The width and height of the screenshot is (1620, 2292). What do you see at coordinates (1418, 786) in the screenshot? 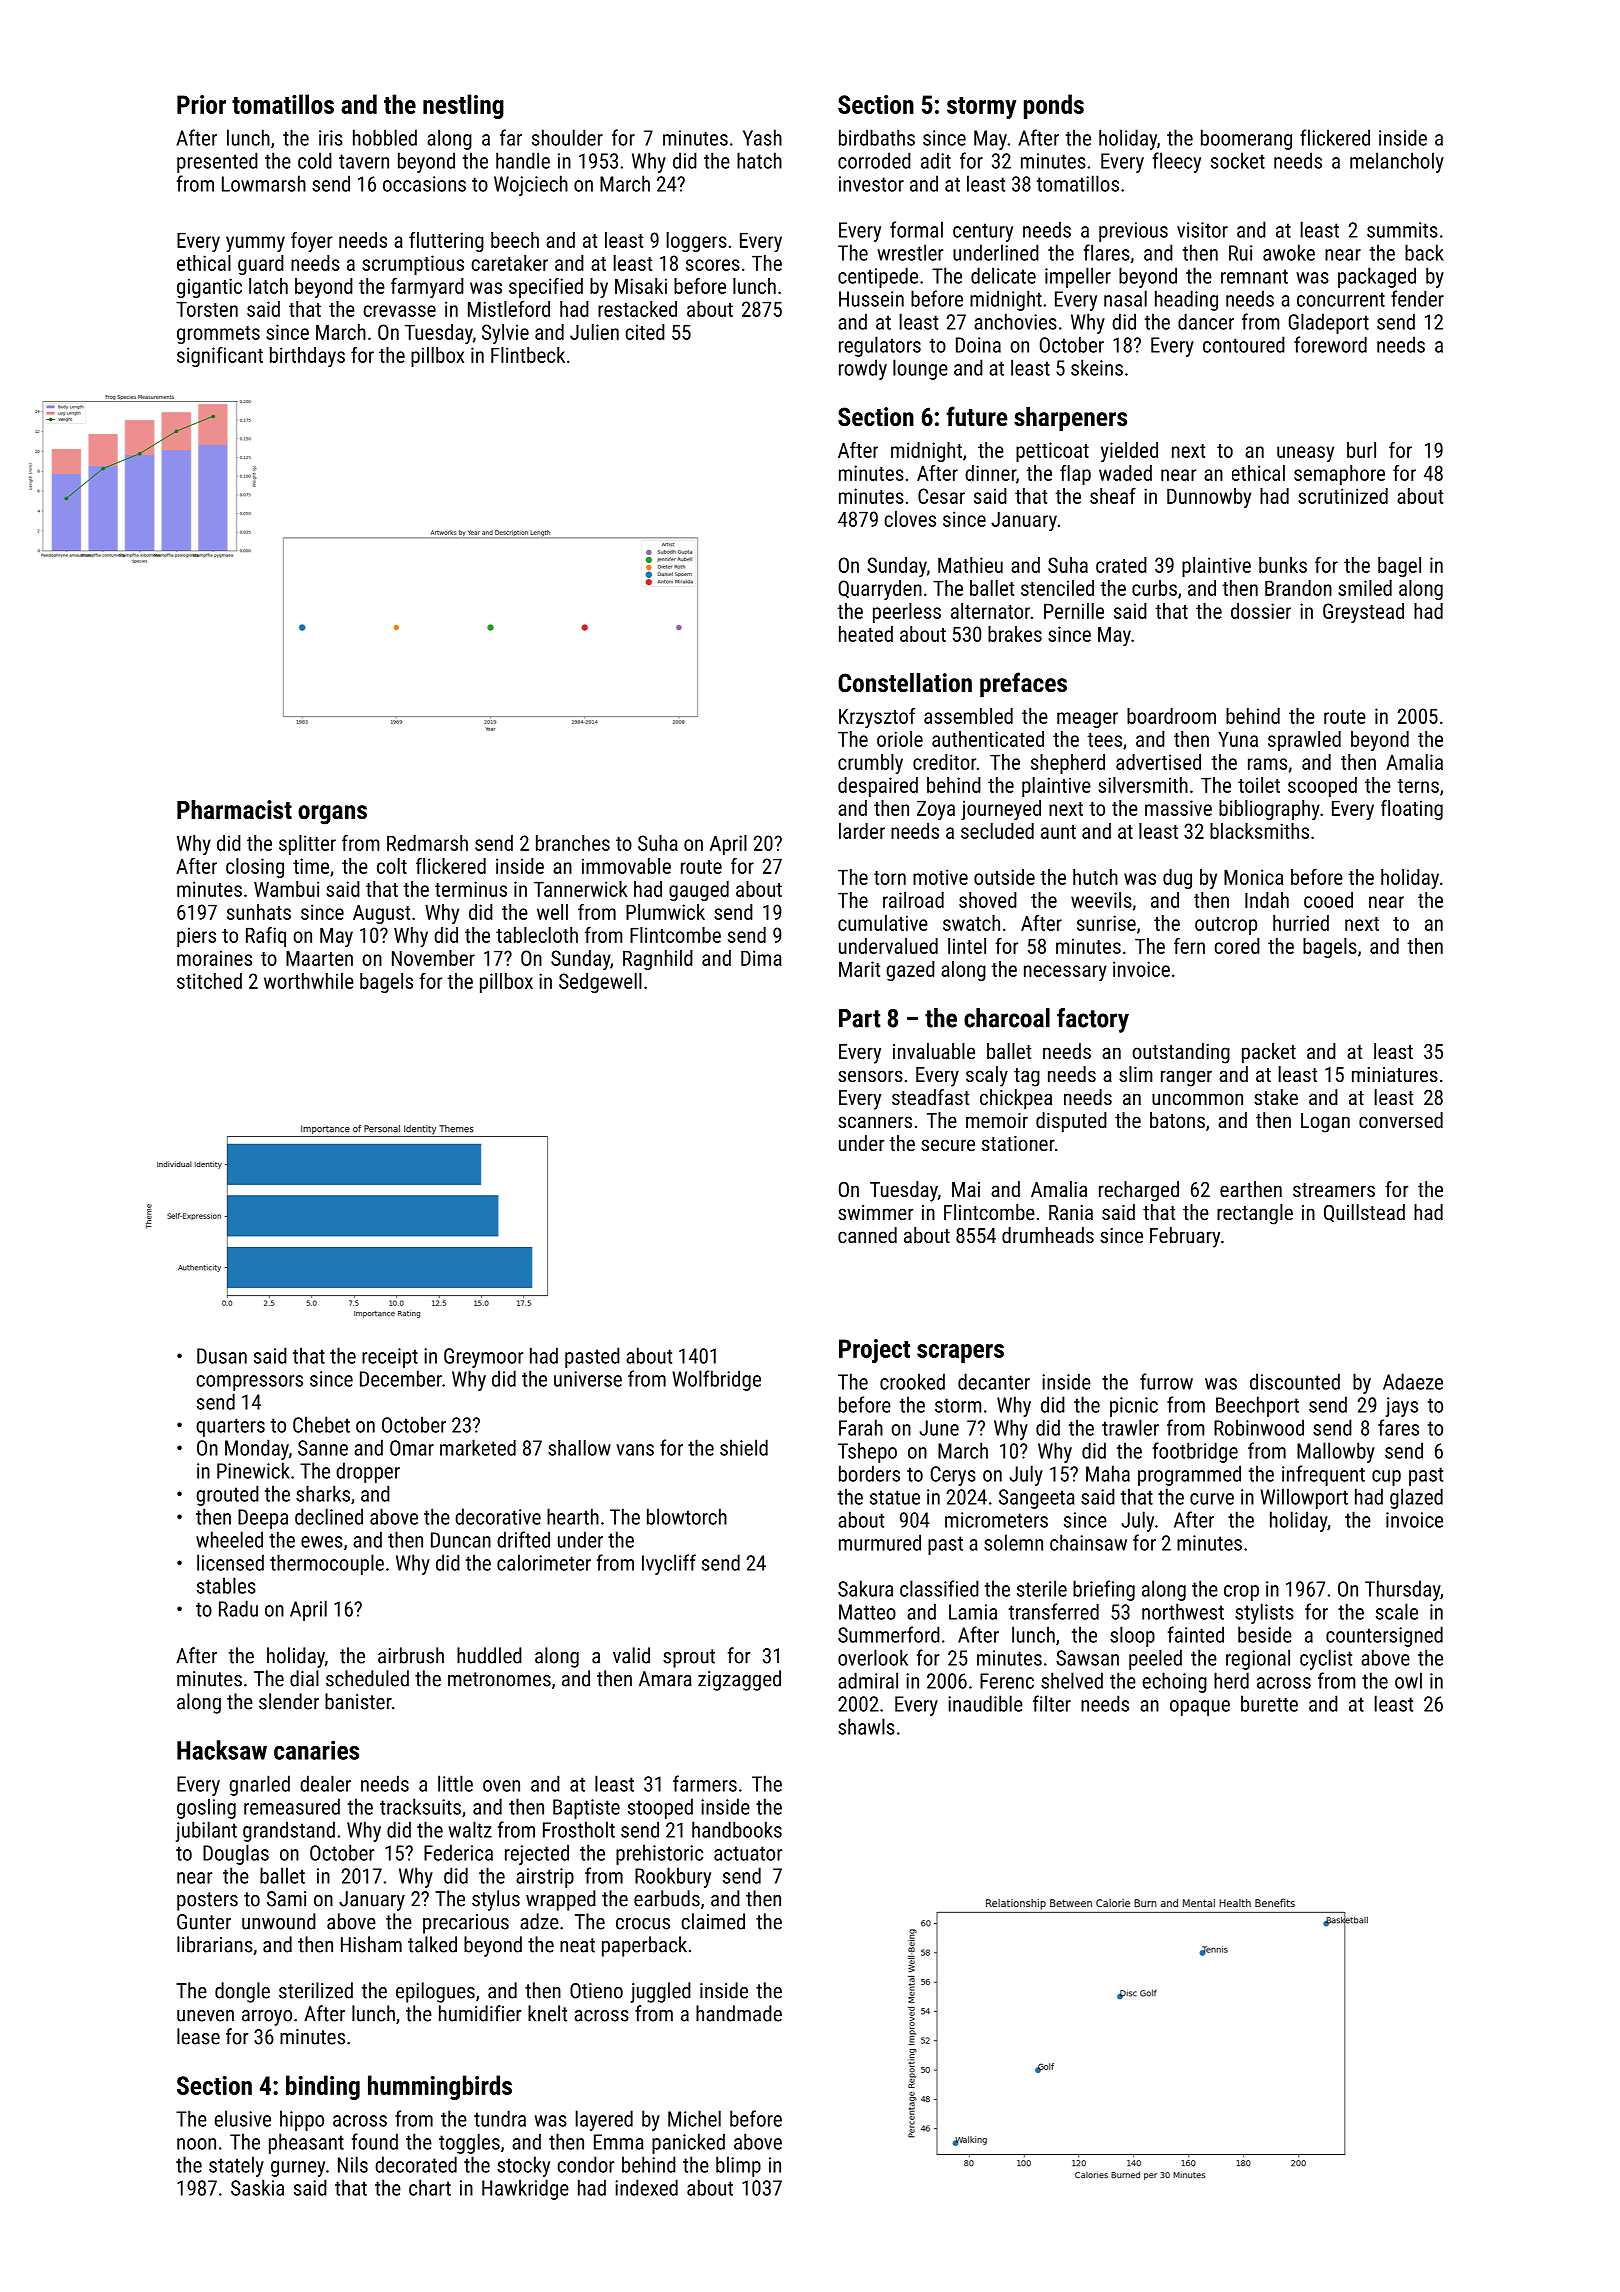
I see `terns` at bounding box center [1418, 786].
